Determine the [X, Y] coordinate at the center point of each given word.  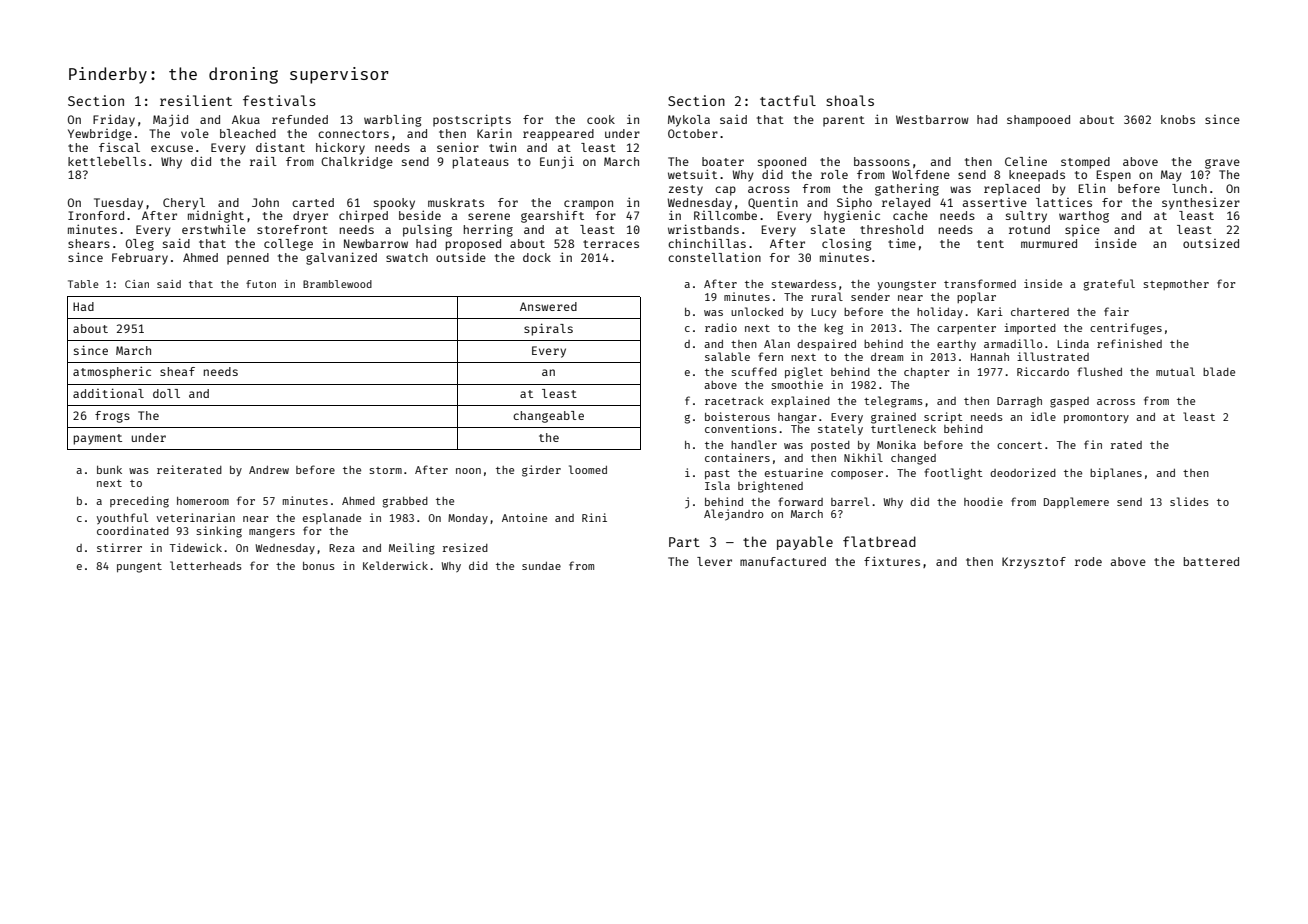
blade [1219, 371]
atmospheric [112, 372]
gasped [1069, 402]
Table [83, 284]
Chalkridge [357, 163]
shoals [850, 100]
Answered [548, 306]
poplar [976, 297]
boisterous [737, 416]
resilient [196, 100]
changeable [548, 417]
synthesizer [1201, 204]
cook [601, 119]
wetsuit [692, 174]
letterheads [206, 565]
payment [98, 439]
